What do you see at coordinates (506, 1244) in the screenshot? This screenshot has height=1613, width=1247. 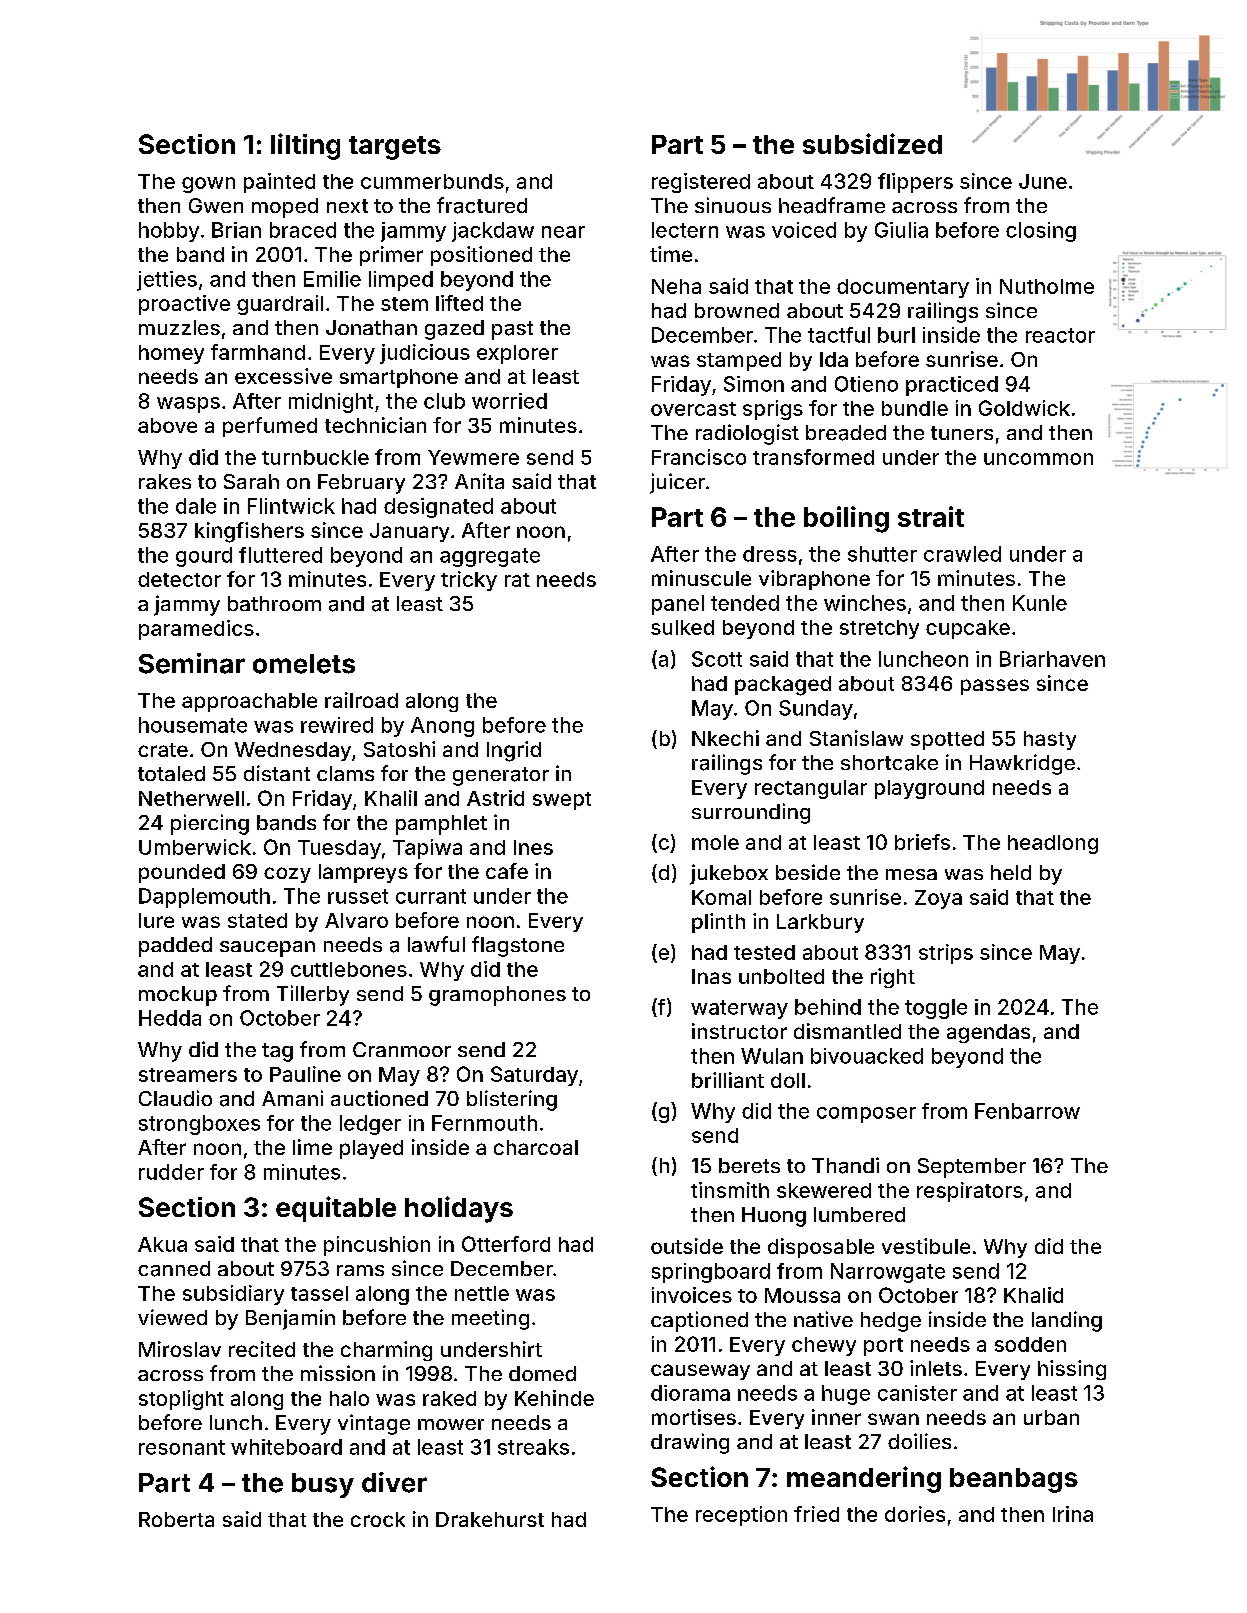 I see `Otterford` at bounding box center [506, 1244].
